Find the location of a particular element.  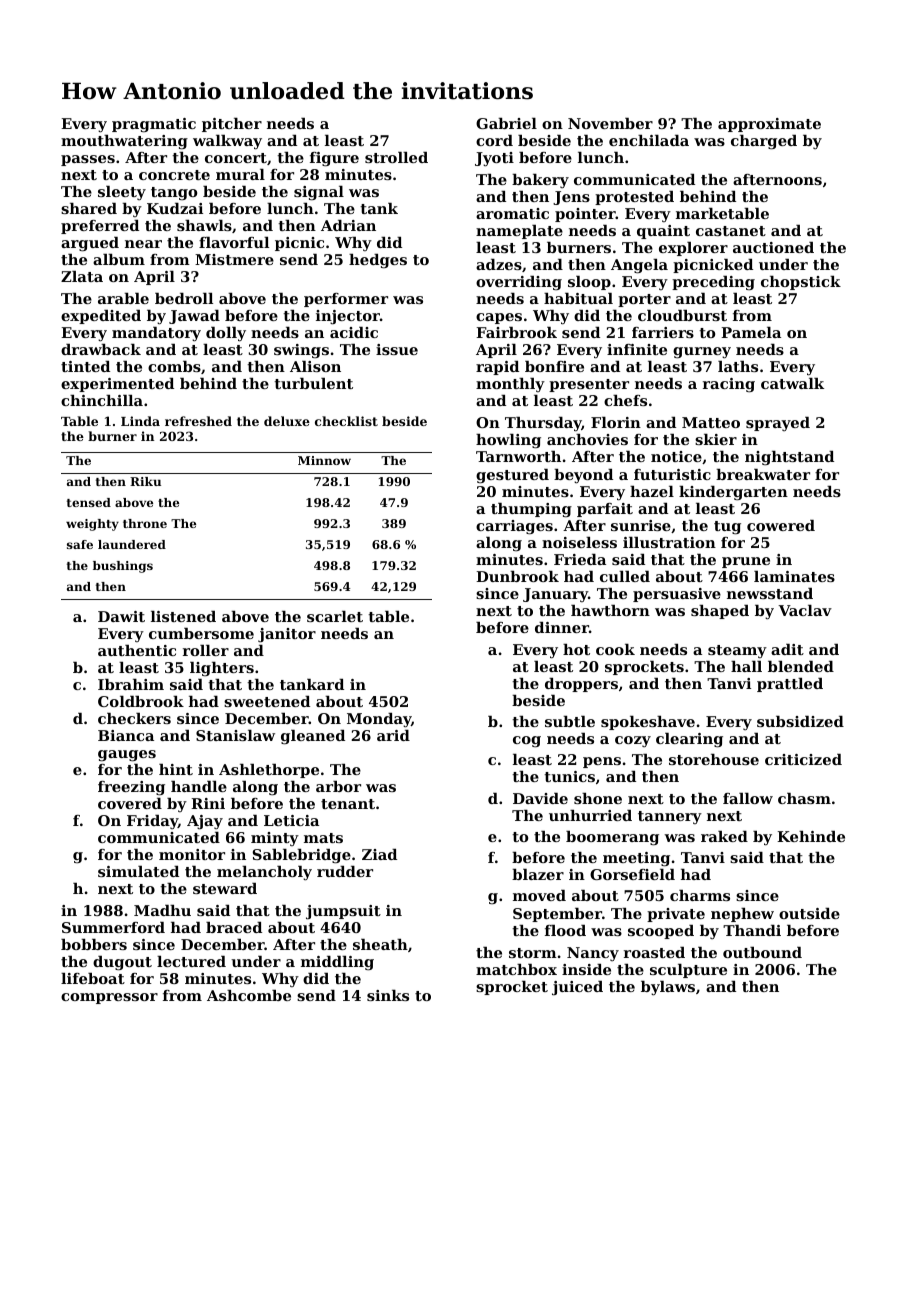

fallow is located at coordinates (748, 798).
